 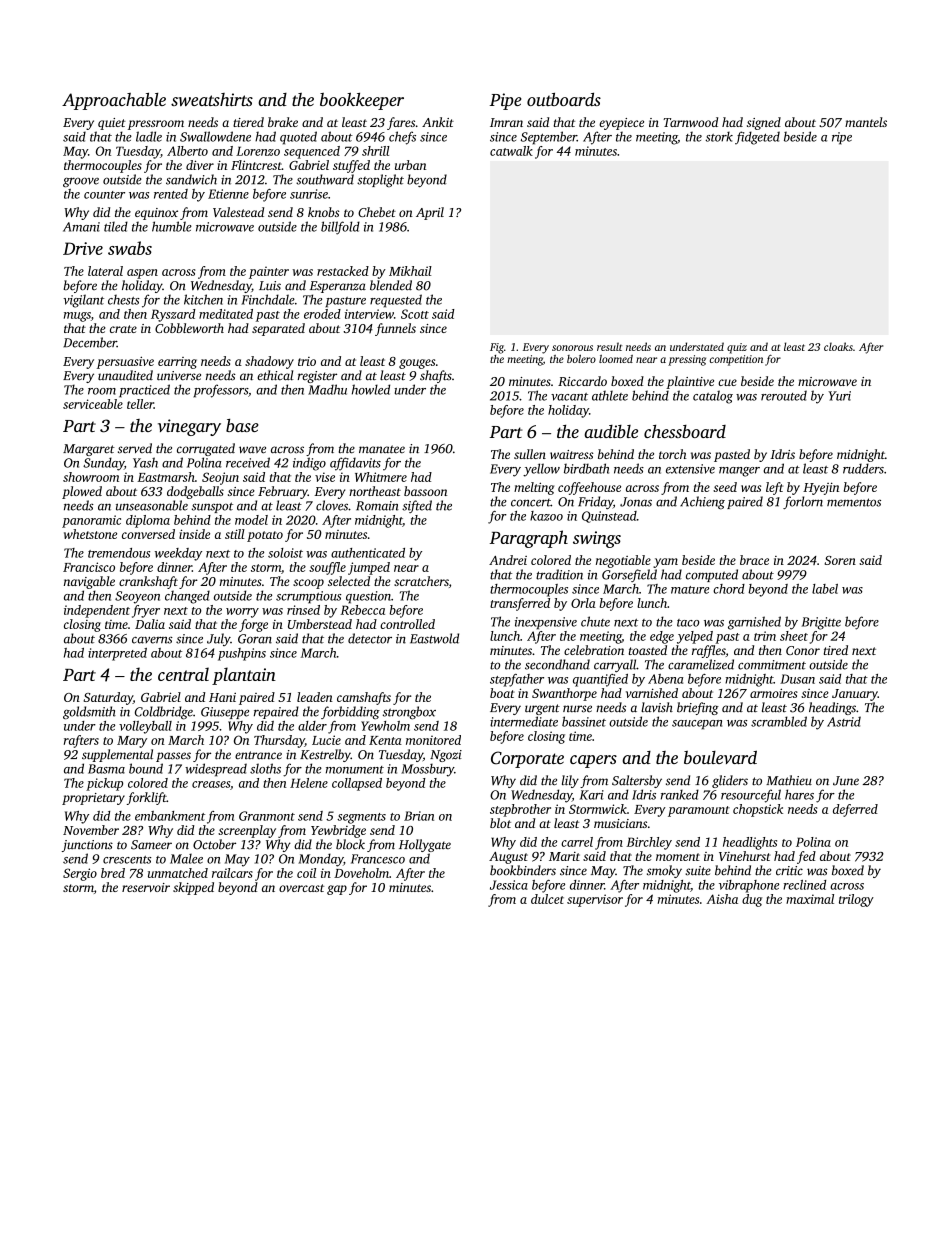 I want to click on overcast, so click(x=301, y=888).
